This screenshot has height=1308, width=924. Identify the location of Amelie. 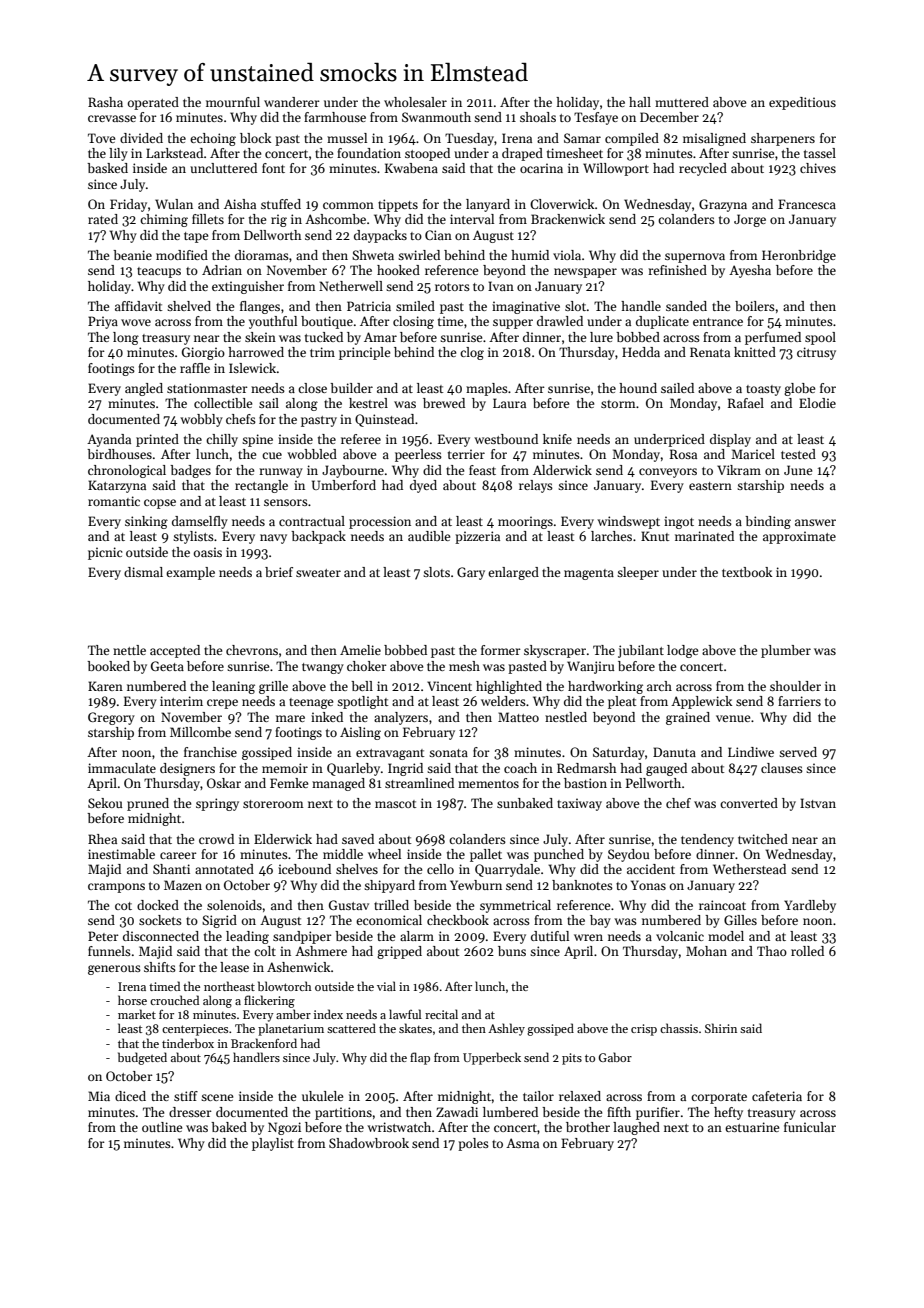
(360, 650).
